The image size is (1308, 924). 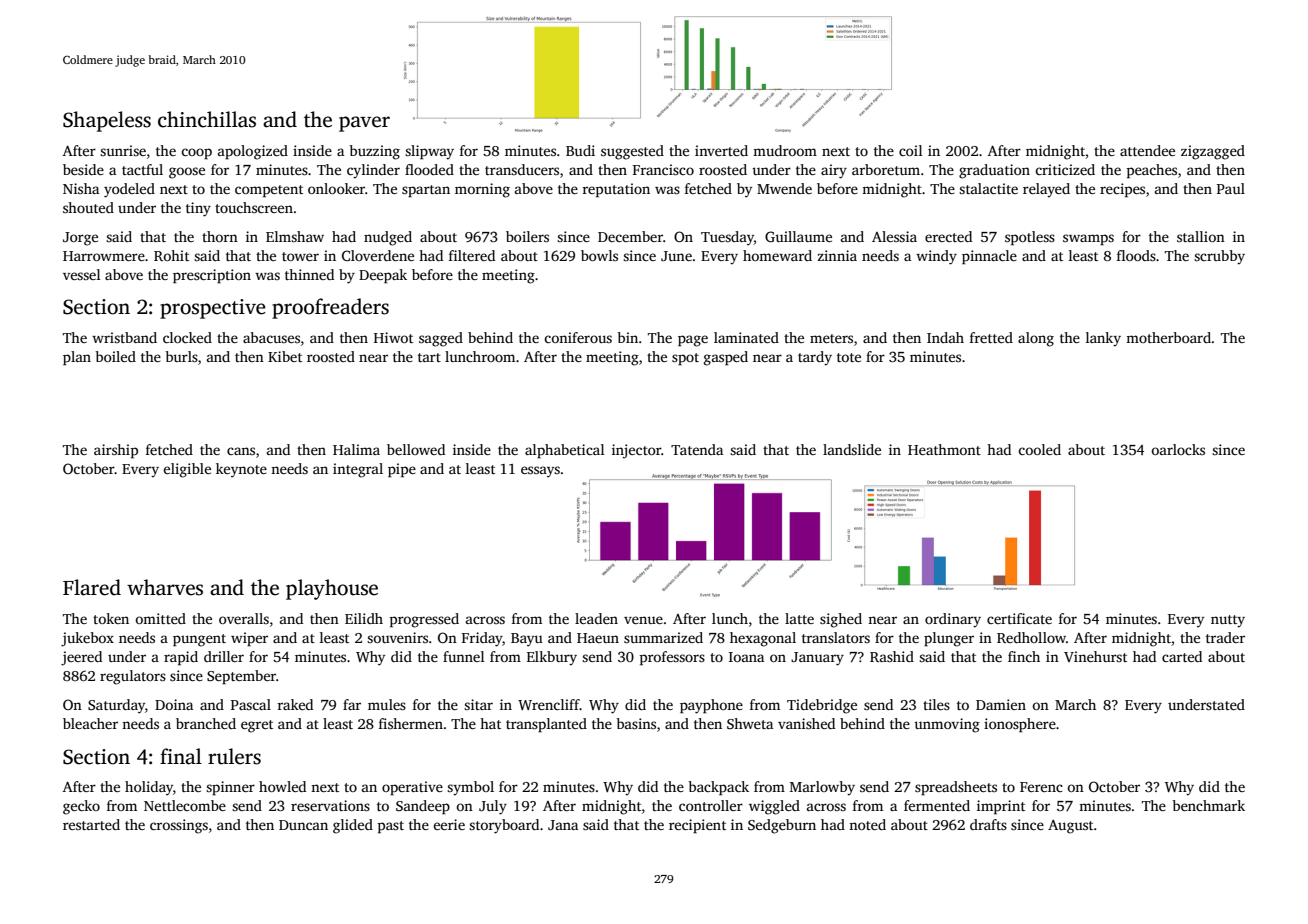 I want to click on latte, so click(x=799, y=618).
